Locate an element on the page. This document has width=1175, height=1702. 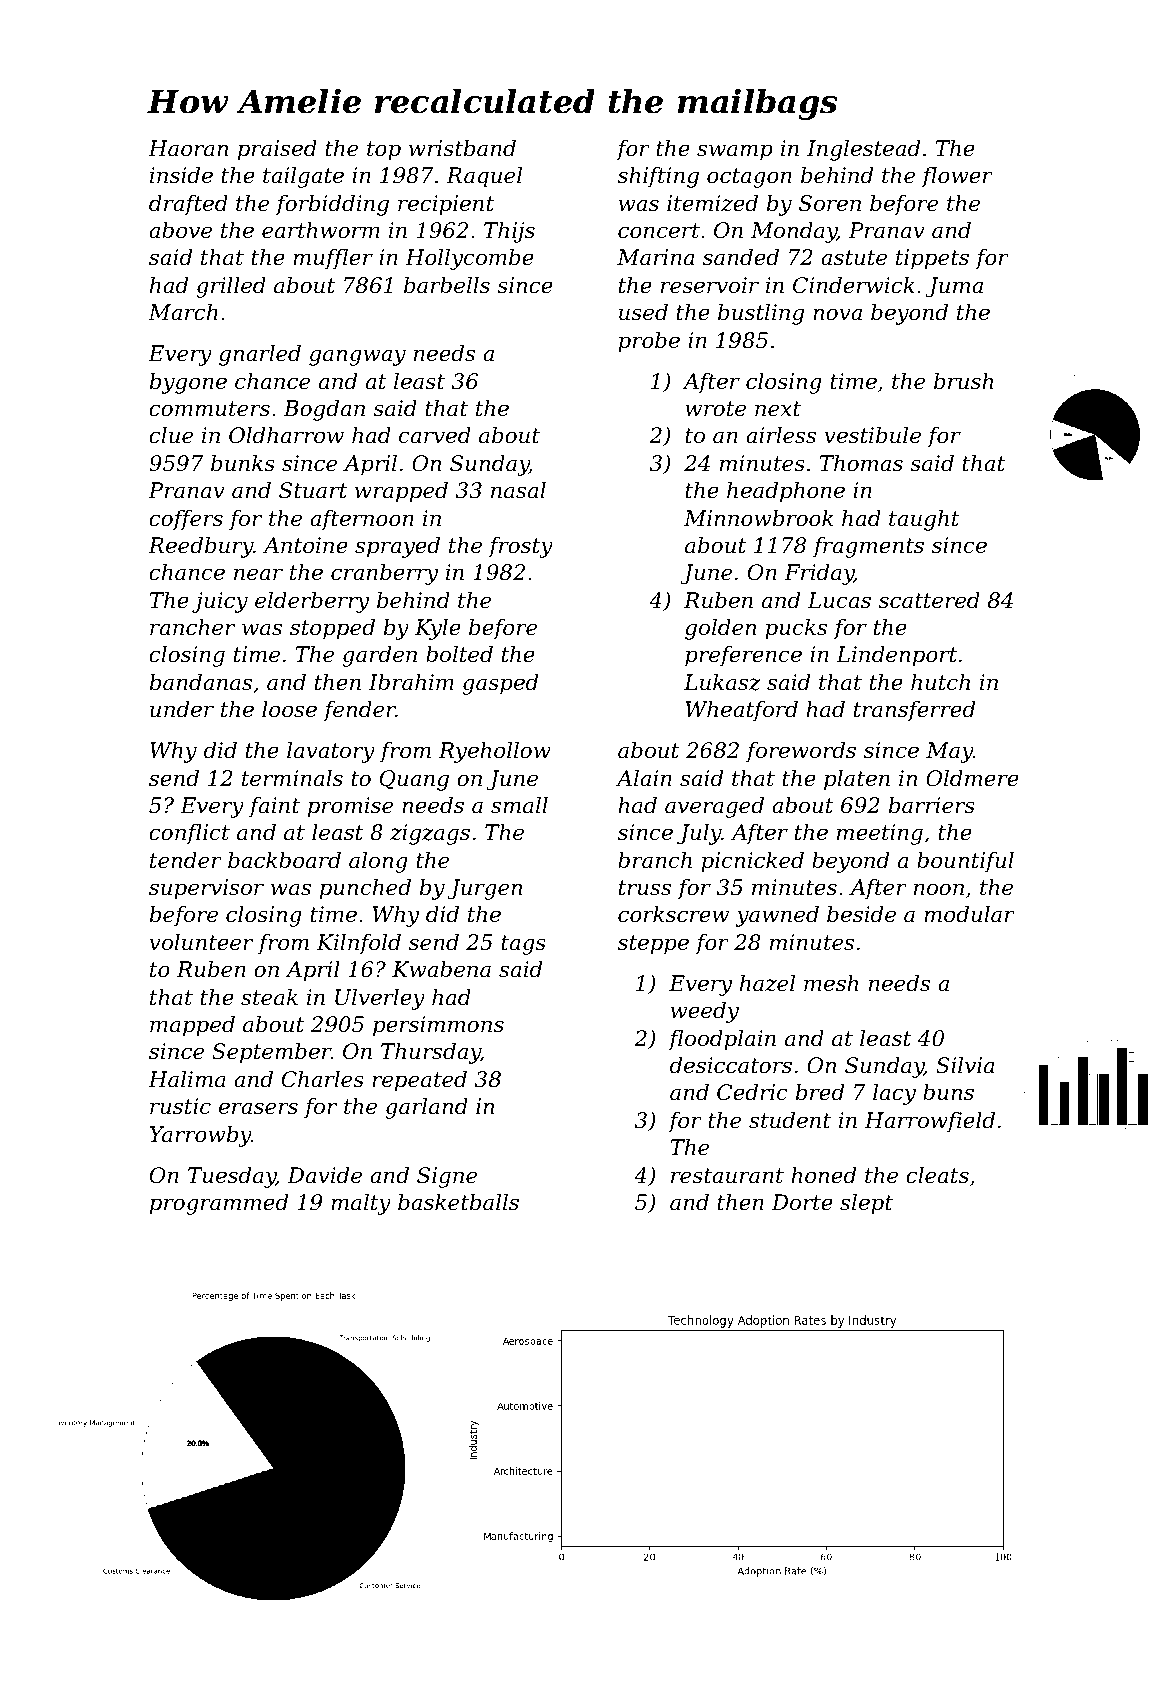
bred is located at coordinates (820, 1092).
